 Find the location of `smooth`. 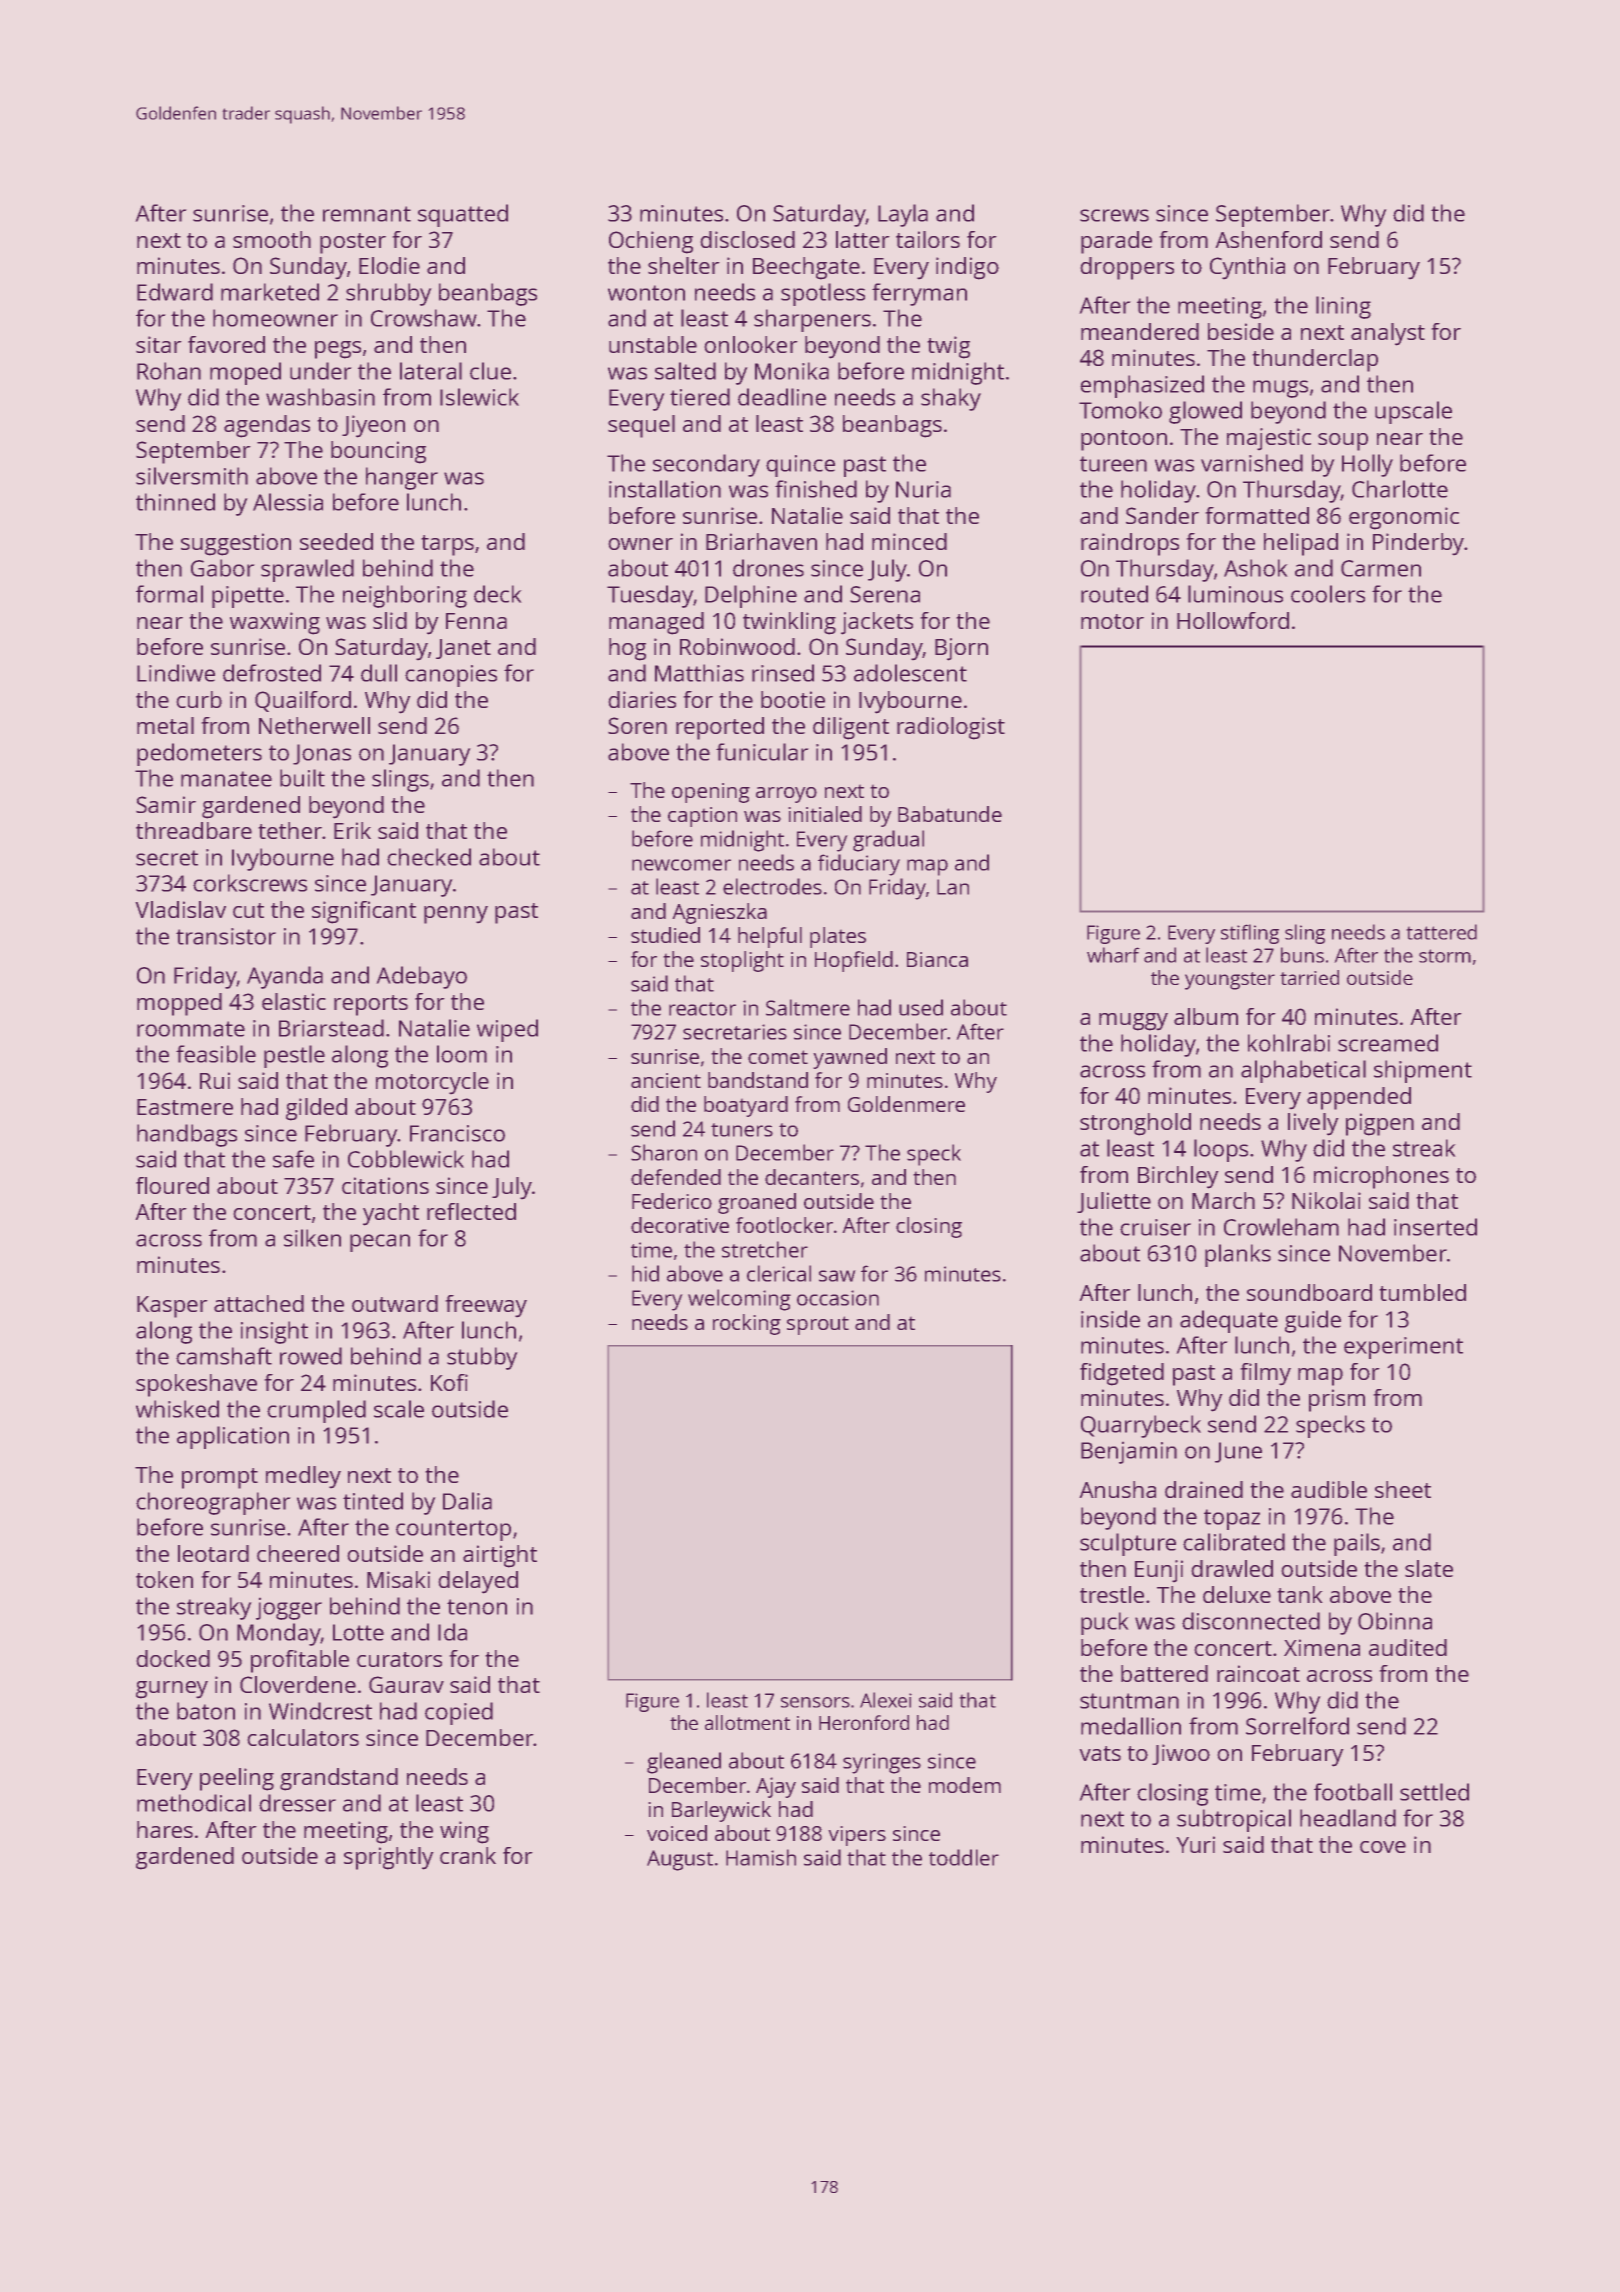

smooth is located at coordinates (272, 239).
